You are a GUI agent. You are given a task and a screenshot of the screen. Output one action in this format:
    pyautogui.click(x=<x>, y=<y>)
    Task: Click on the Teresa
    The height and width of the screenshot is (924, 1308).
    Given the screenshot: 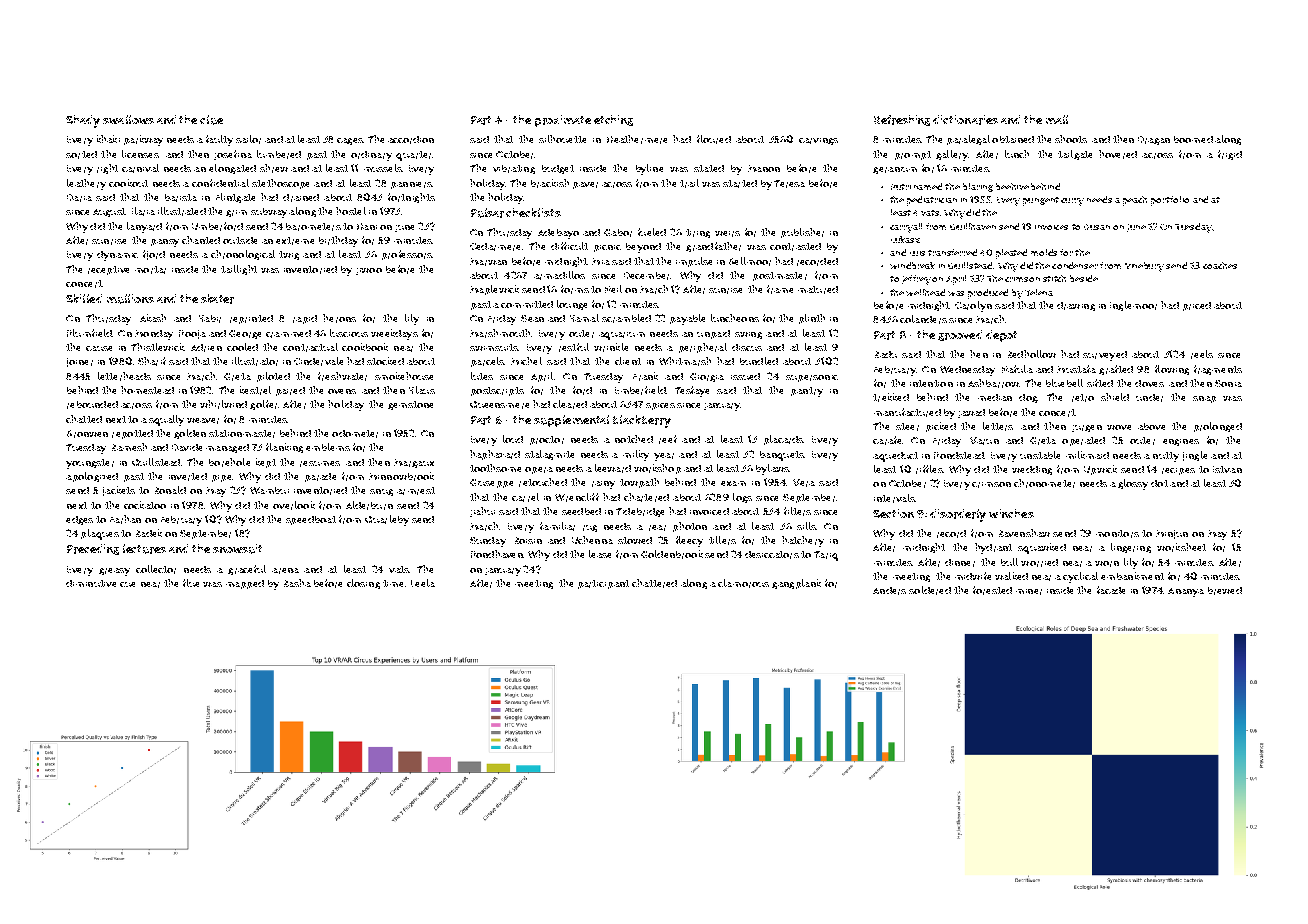 What is the action you would take?
    pyautogui.click(x=789, y=184)
